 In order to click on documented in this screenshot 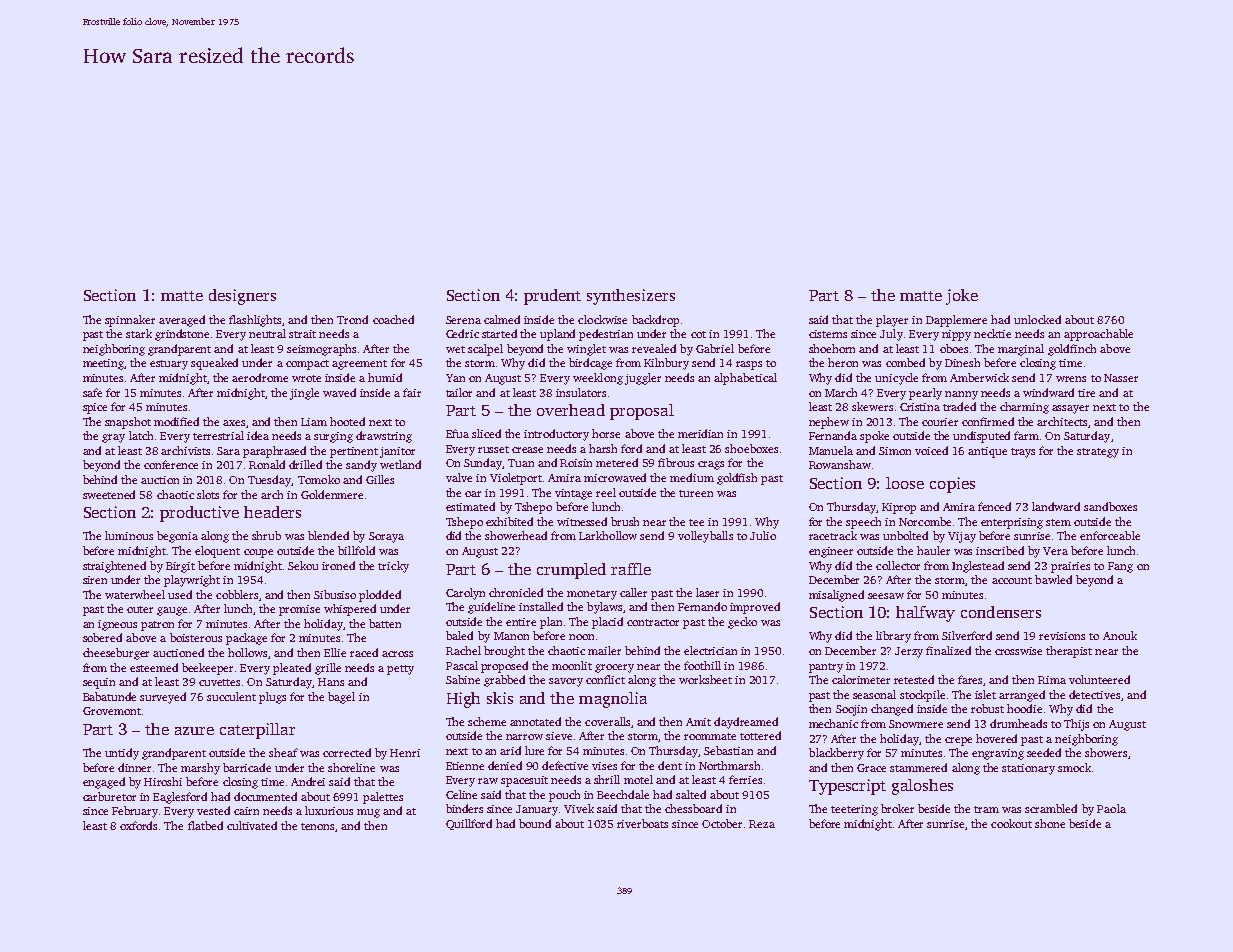, I will do `click(265, 796)`.
